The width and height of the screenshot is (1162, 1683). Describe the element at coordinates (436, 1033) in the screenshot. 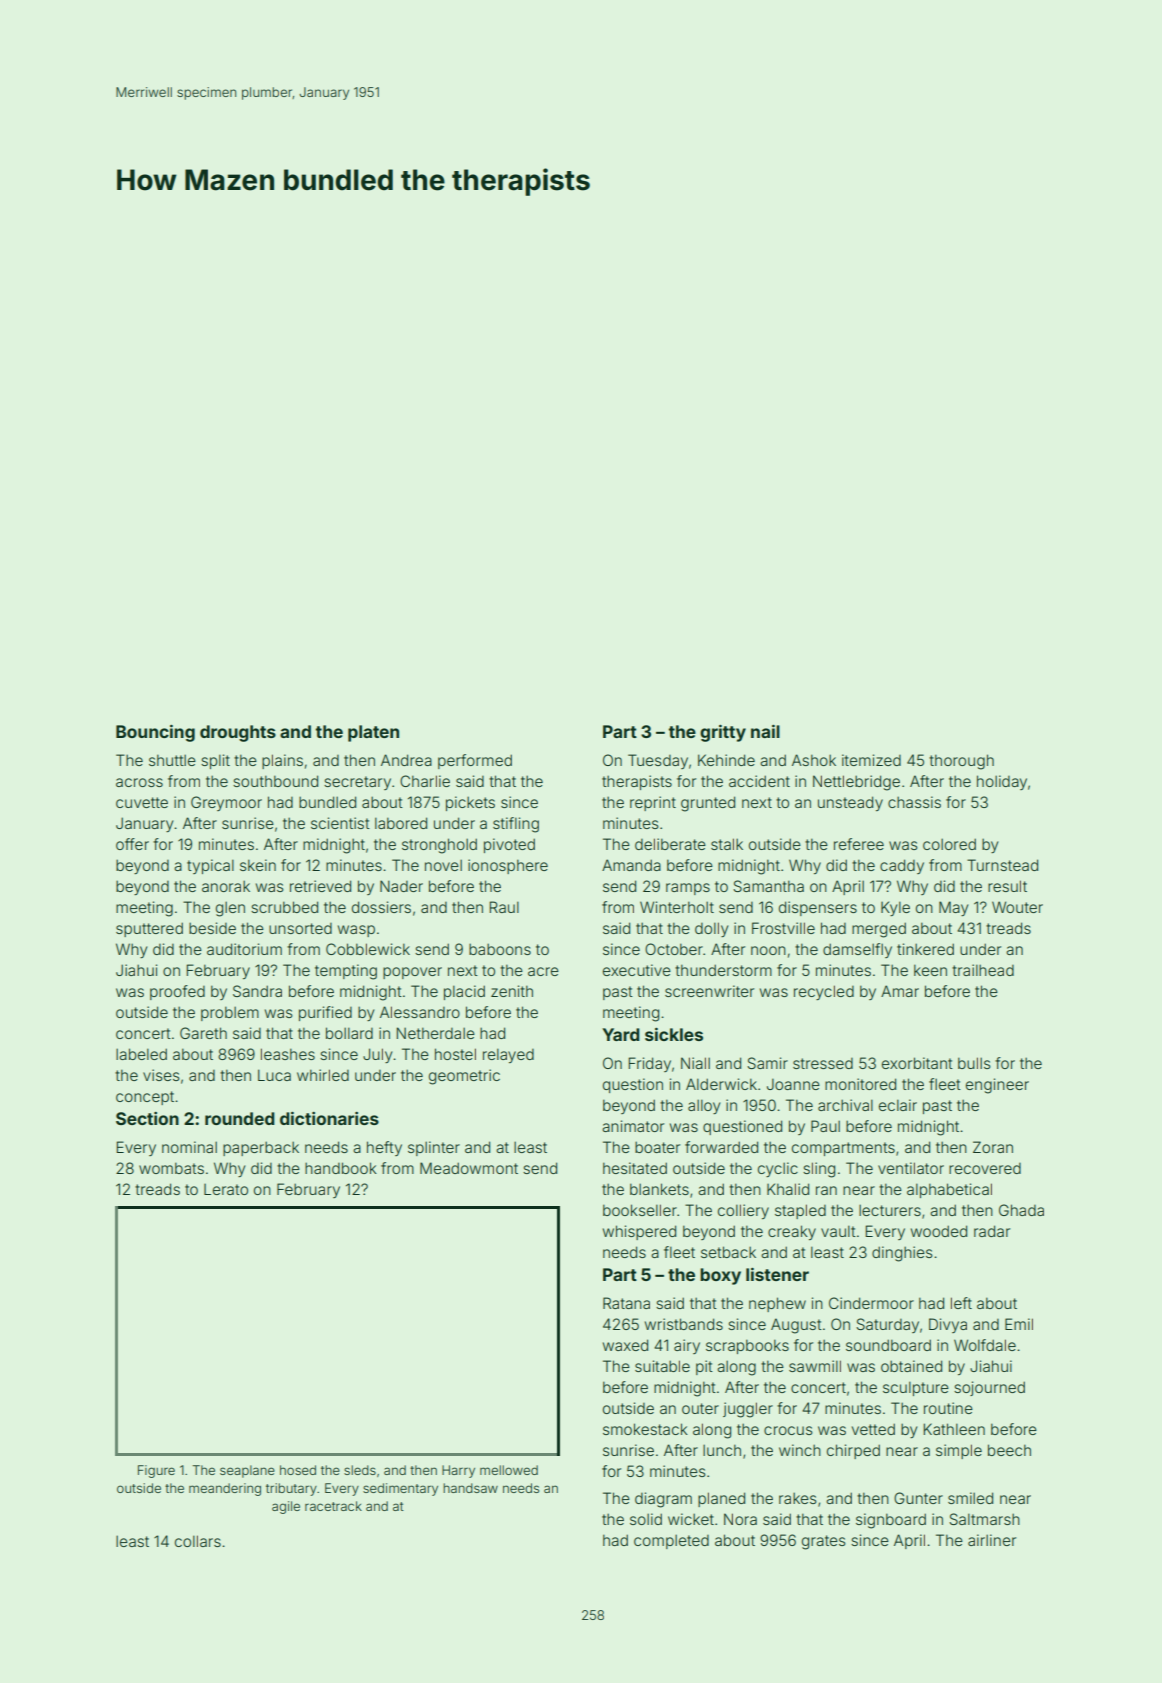

I see `Netherdale` at that location.
